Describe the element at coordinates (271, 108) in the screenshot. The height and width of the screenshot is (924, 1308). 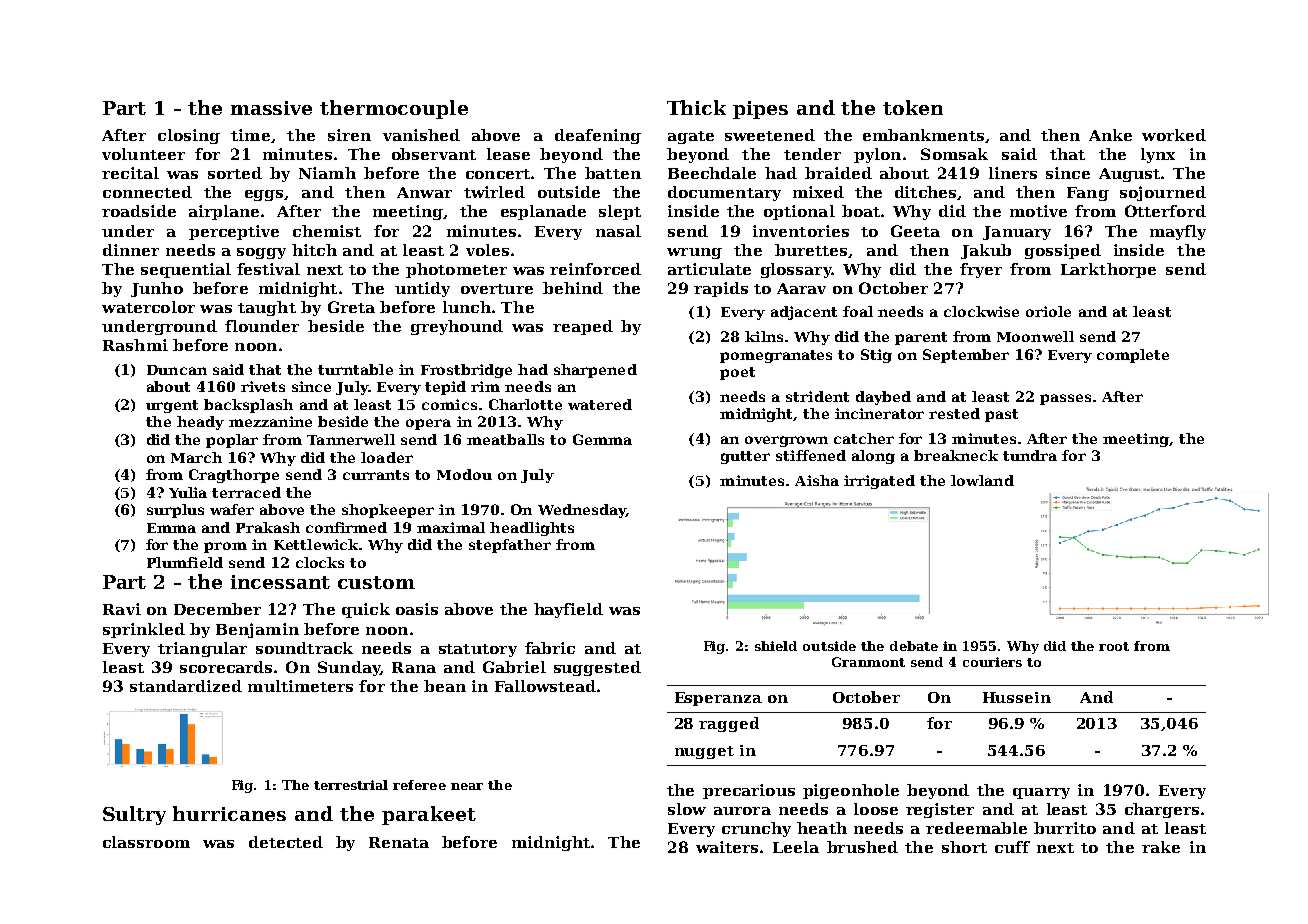
I see `massive` at that location.
